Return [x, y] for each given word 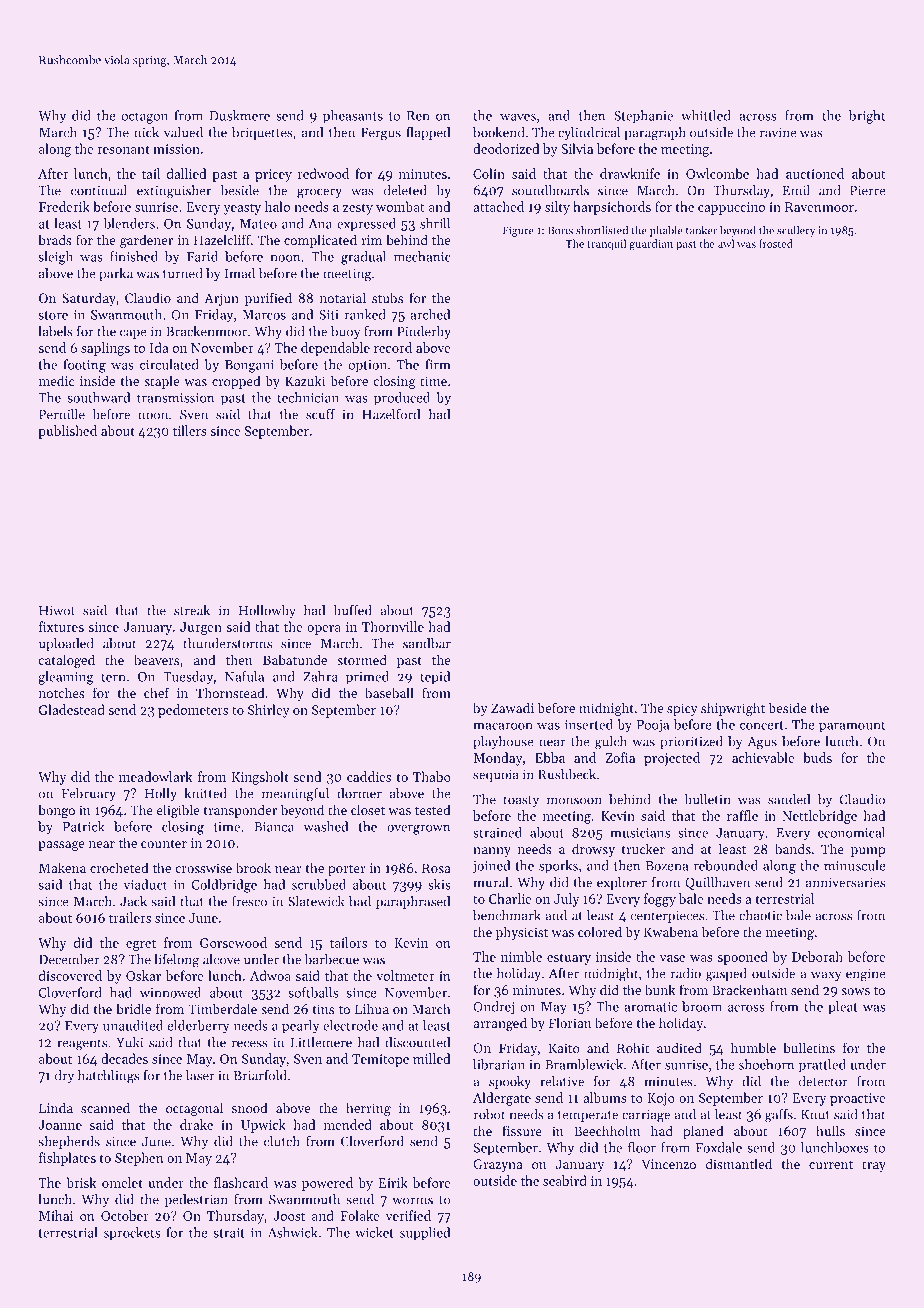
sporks [558, 867]
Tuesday [188, 677]
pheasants [353, 117]
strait [229, 1233]
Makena [62, 867]
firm [437, 364]
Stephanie [643, 117]
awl [726, 243]
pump [868, 852]
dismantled [739, 1163]
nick [146, 132]
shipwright [733, 709]
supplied [425, 1233]
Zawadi [512, 707]
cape [133, 334]
